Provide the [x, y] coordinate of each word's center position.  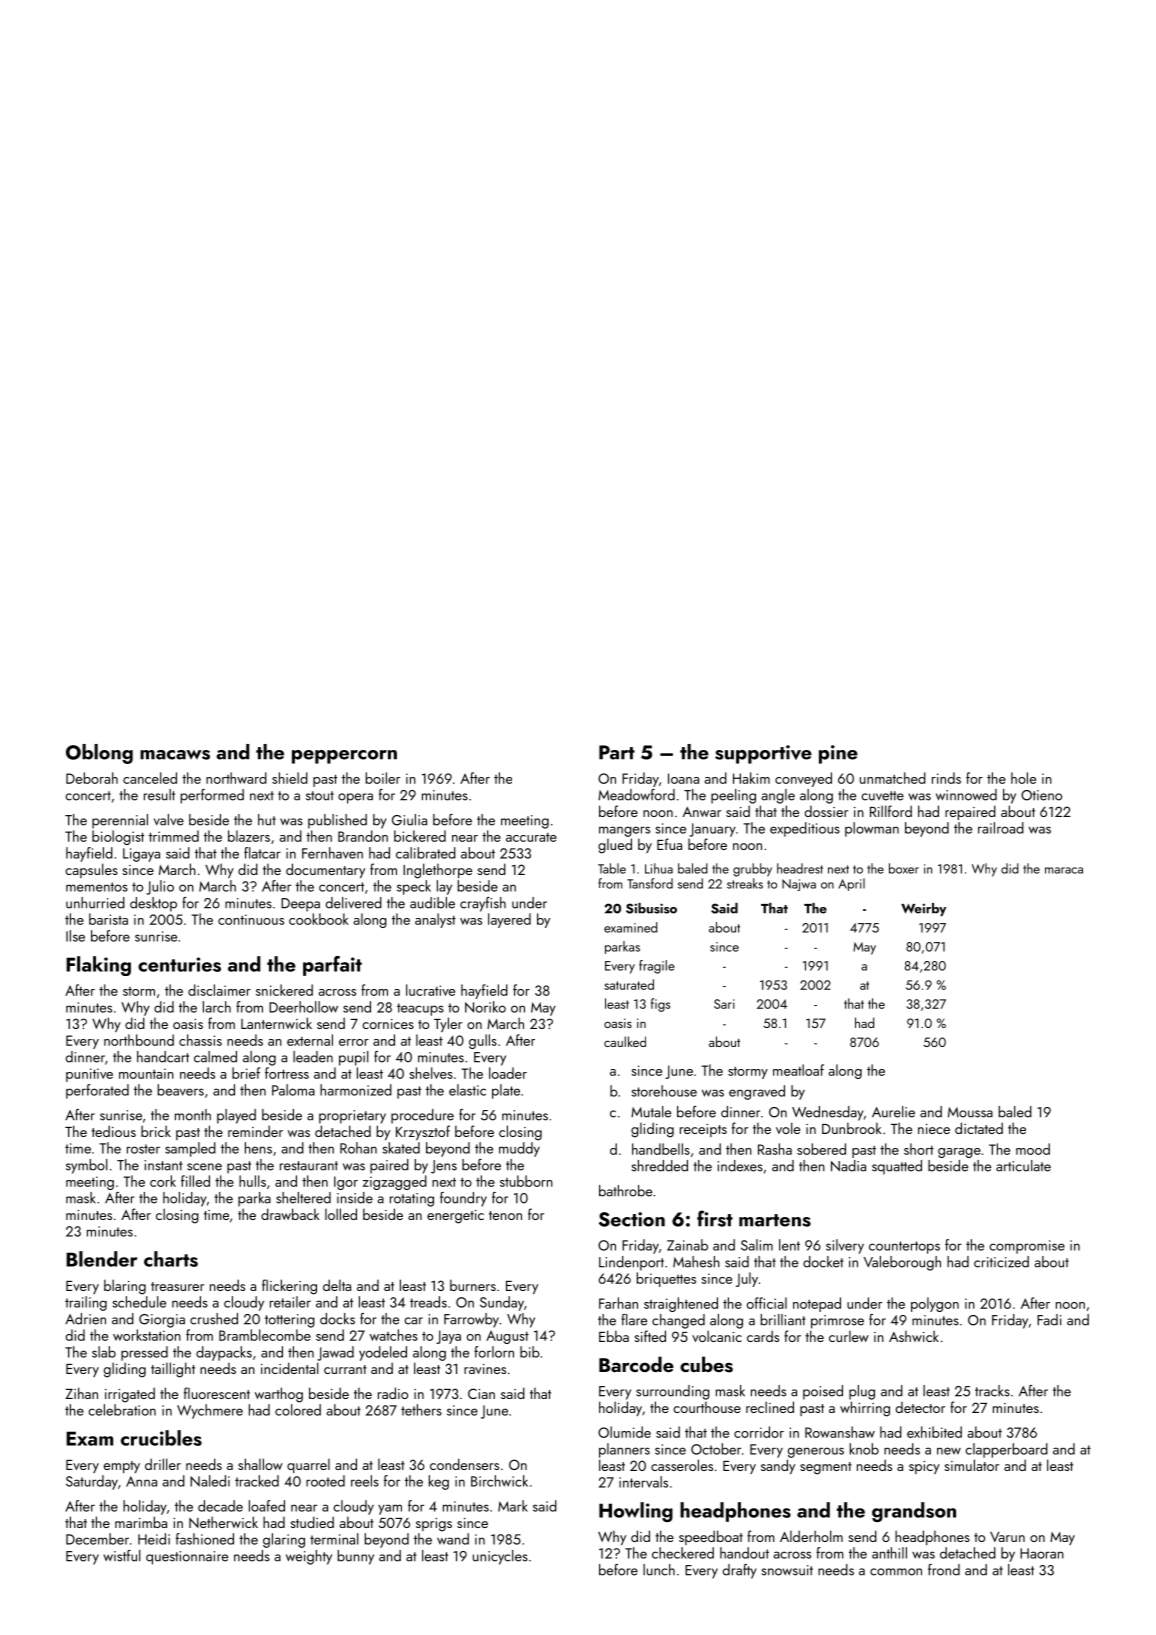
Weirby [923, 909]
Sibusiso [651, 908]
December [97, 1539]
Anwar [702, 812]
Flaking [98, 966]
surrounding [673, 1392]
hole [1023, 778]
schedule [139, 1302]
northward [236, 778]
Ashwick [914, 1336]
